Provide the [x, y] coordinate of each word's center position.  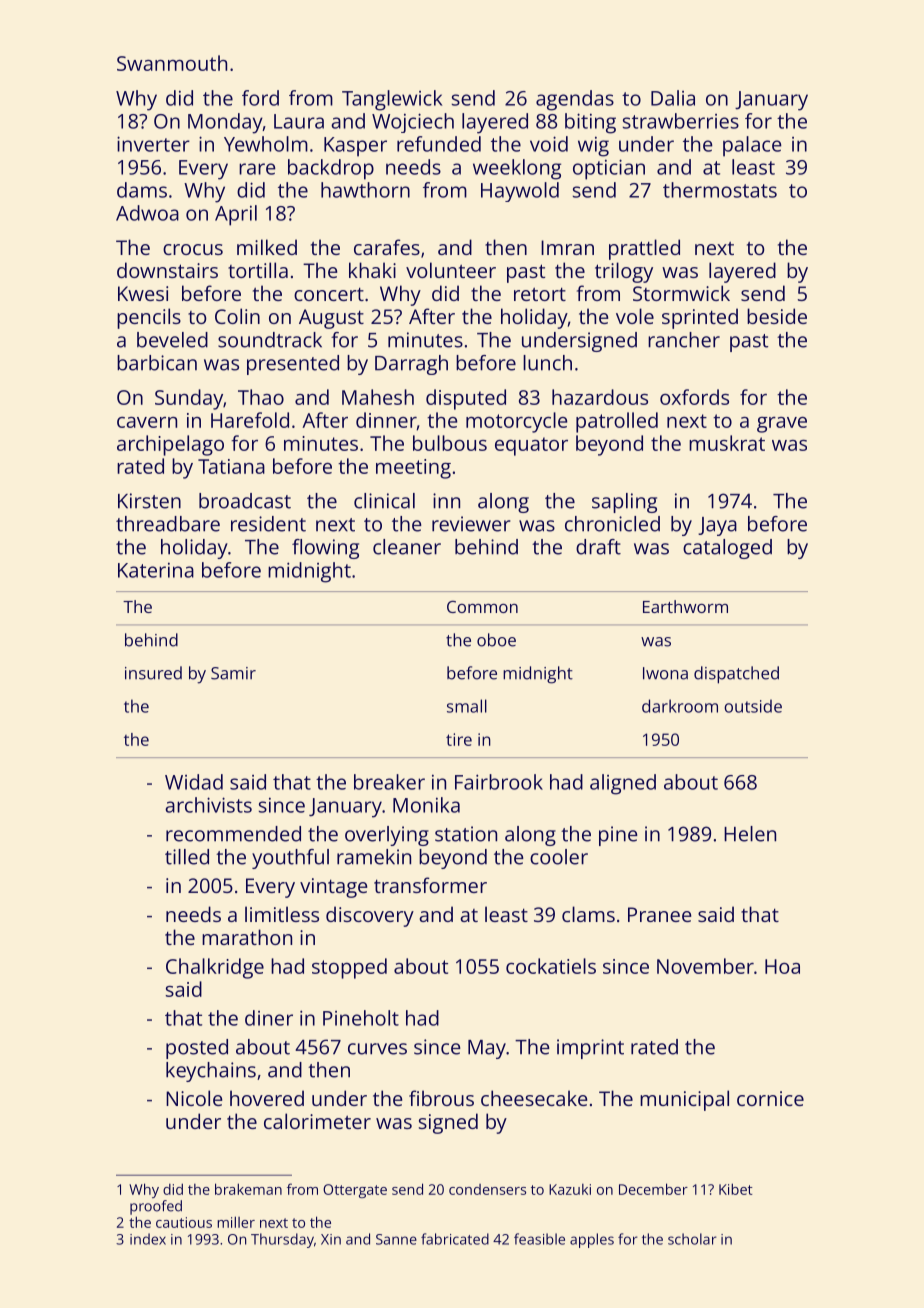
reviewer [471, 524]
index [148, 1239]
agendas [575, 100]
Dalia [673, 98]
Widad [194, 782]
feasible [539, 1239]
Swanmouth [172, 63]
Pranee [659, 914]
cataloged [727, 549]
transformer [430, 885]
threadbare [168, 524]
